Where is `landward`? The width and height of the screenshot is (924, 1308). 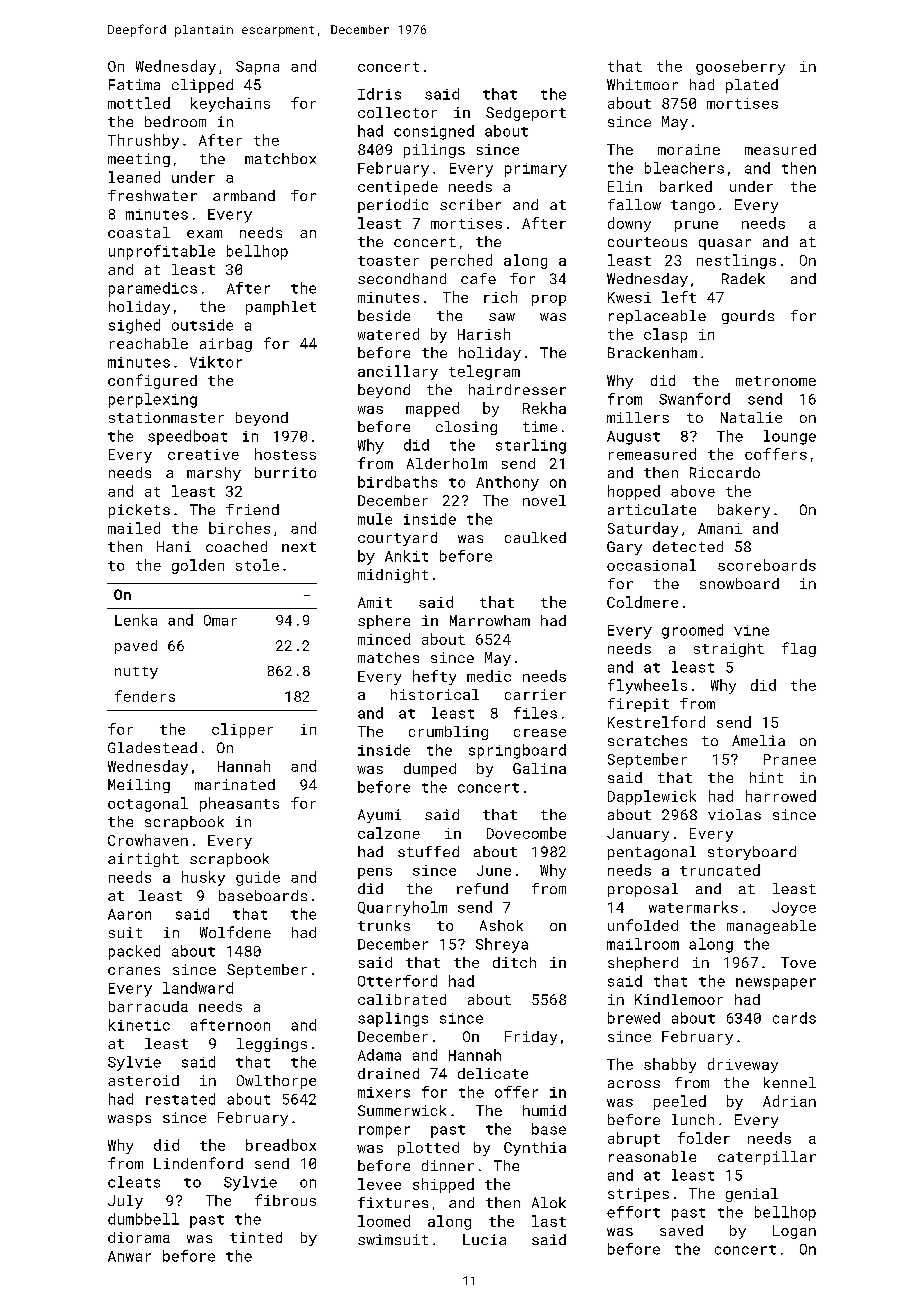 landward is located at coordinates (198, 988).
